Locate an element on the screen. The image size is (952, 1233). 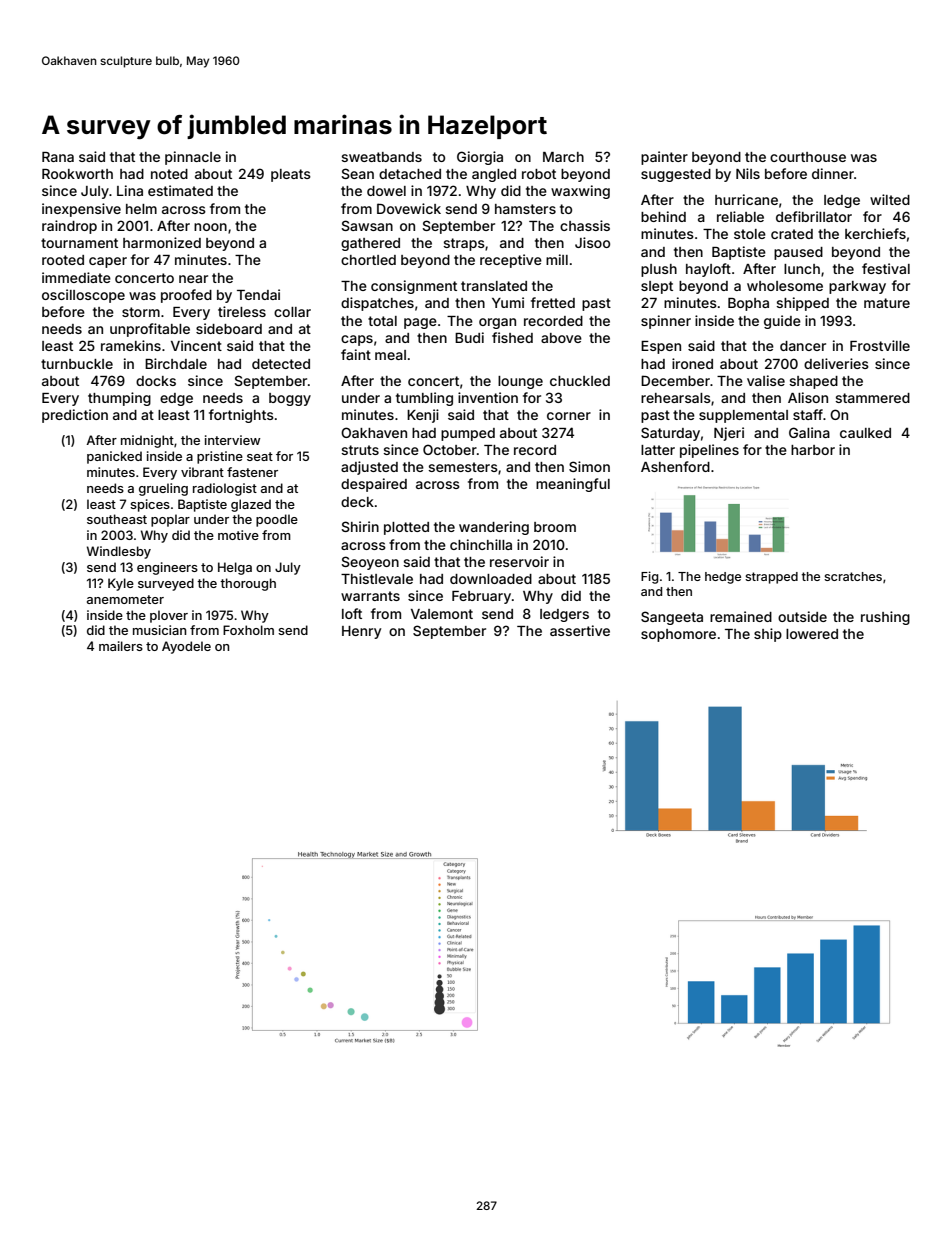
harbor is located at coordinates (813, 450).
